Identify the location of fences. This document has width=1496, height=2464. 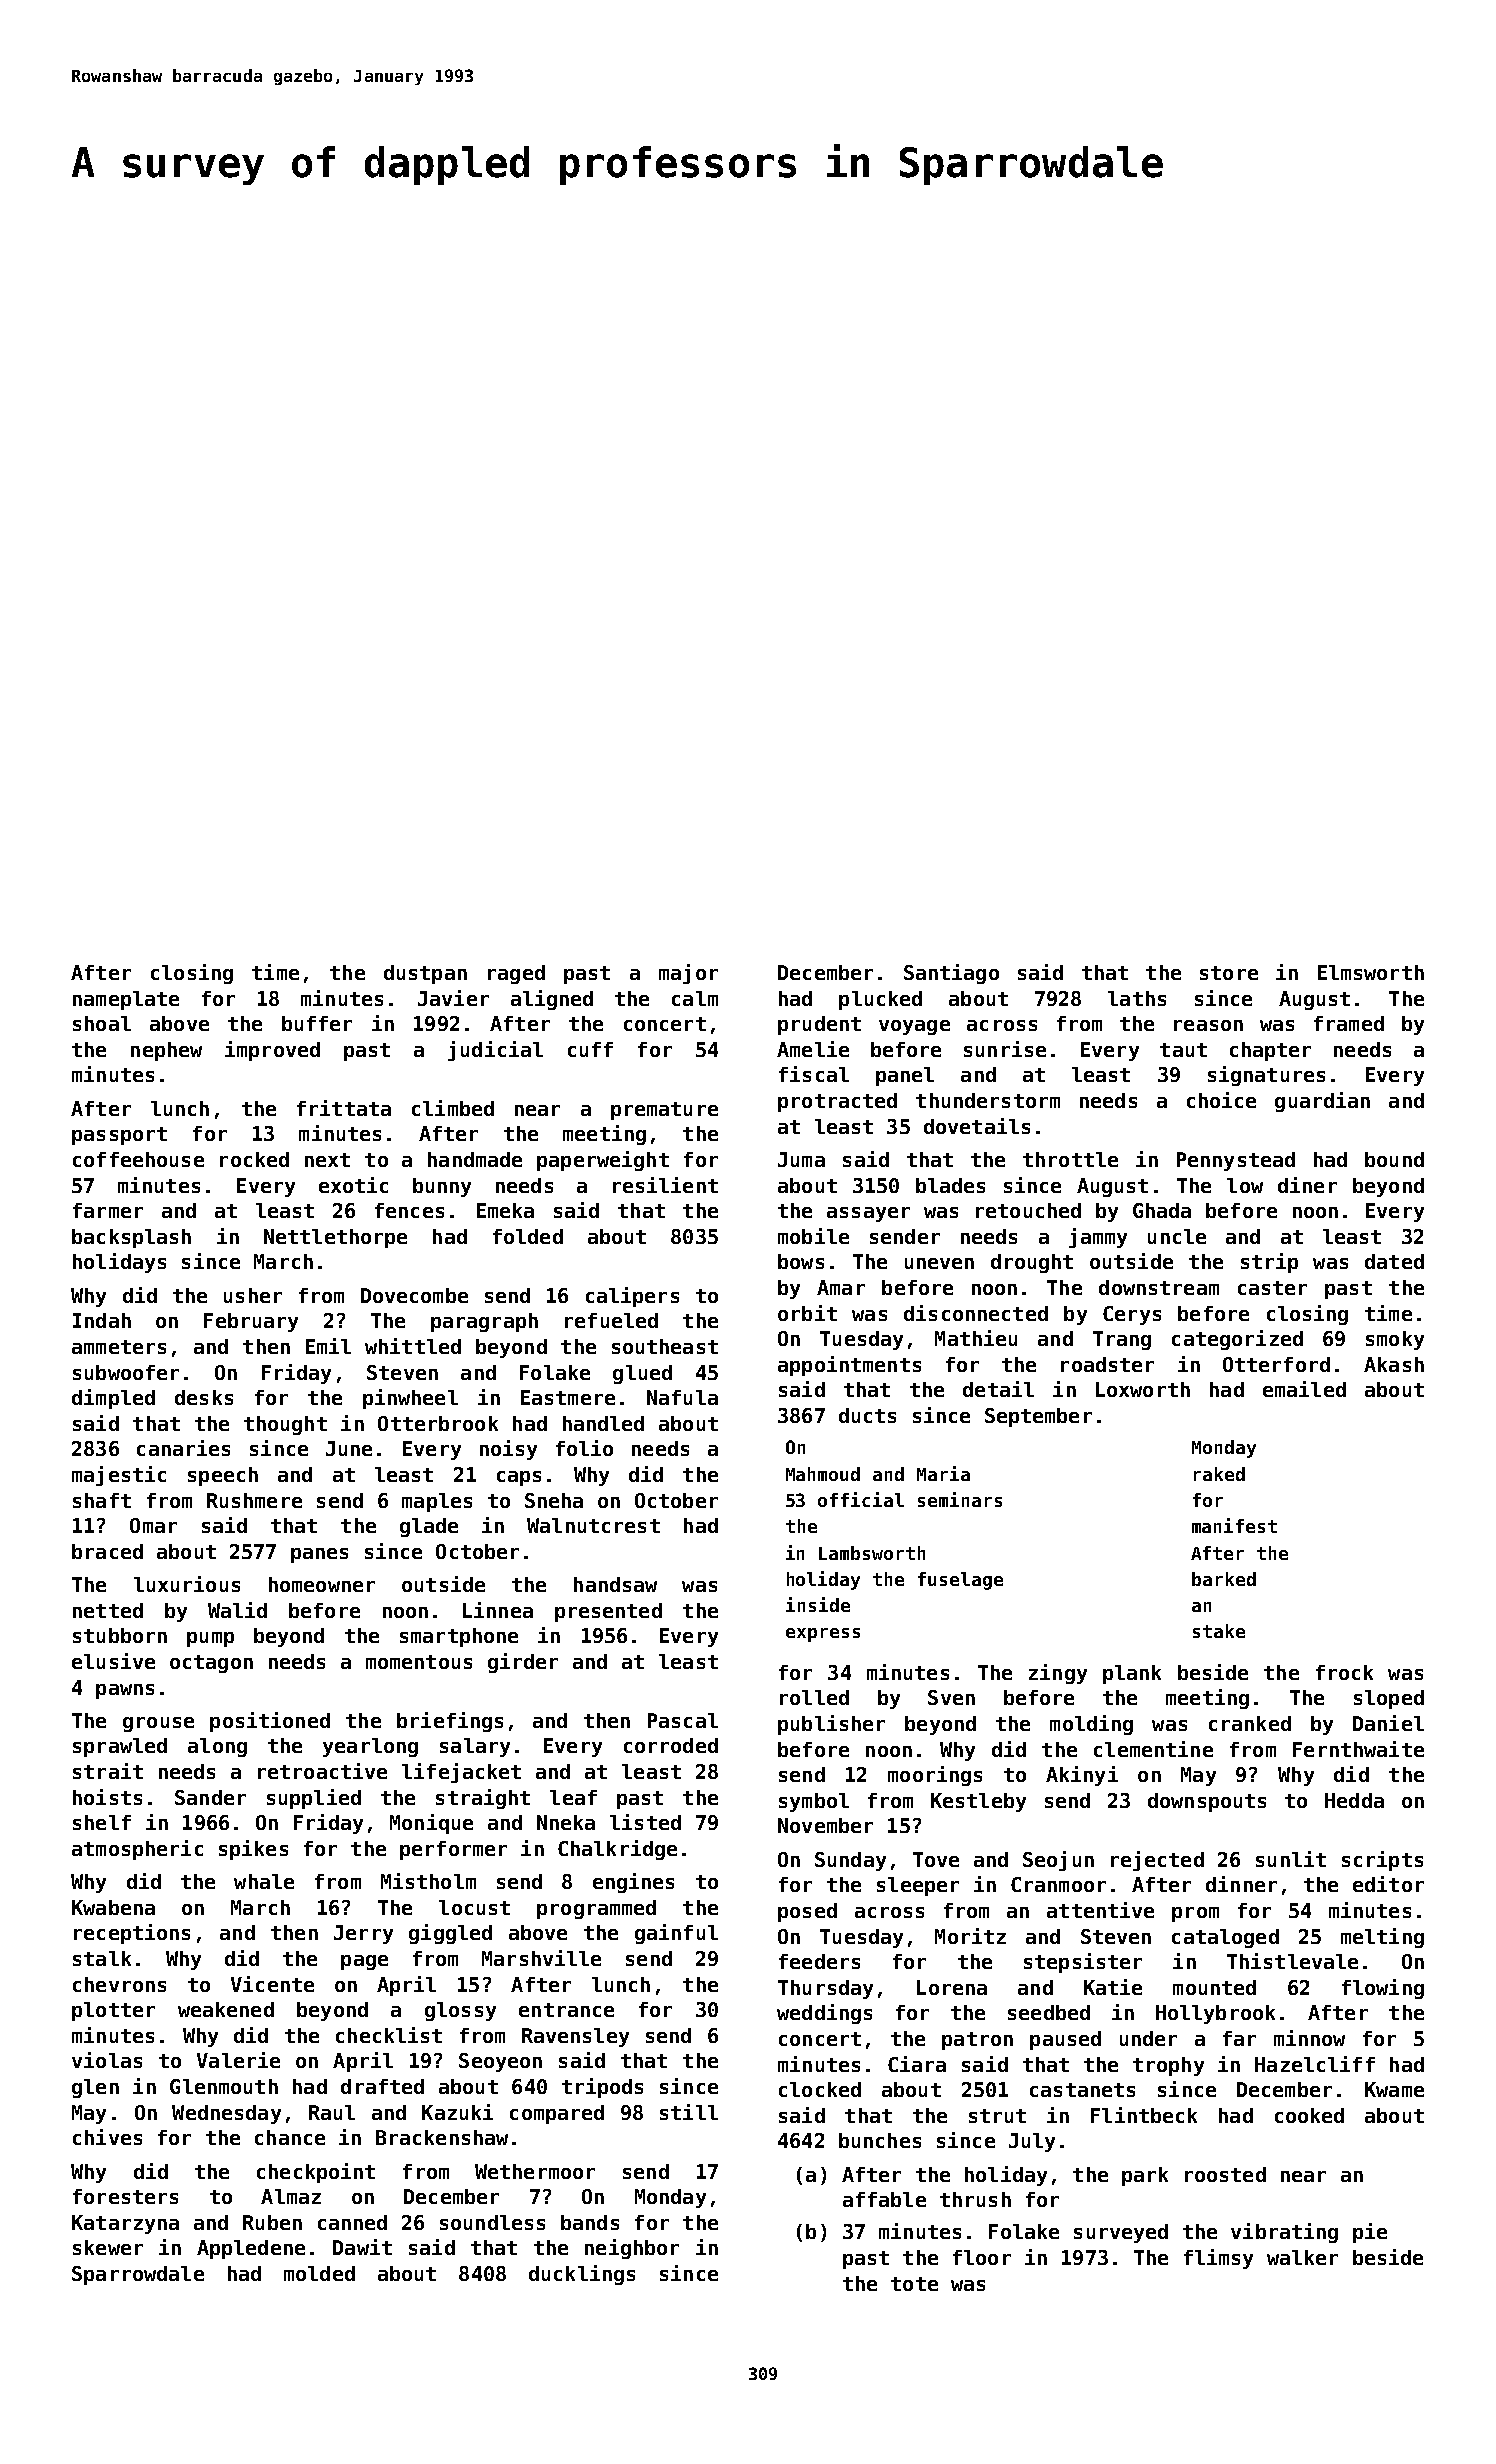
(409, 1210).
